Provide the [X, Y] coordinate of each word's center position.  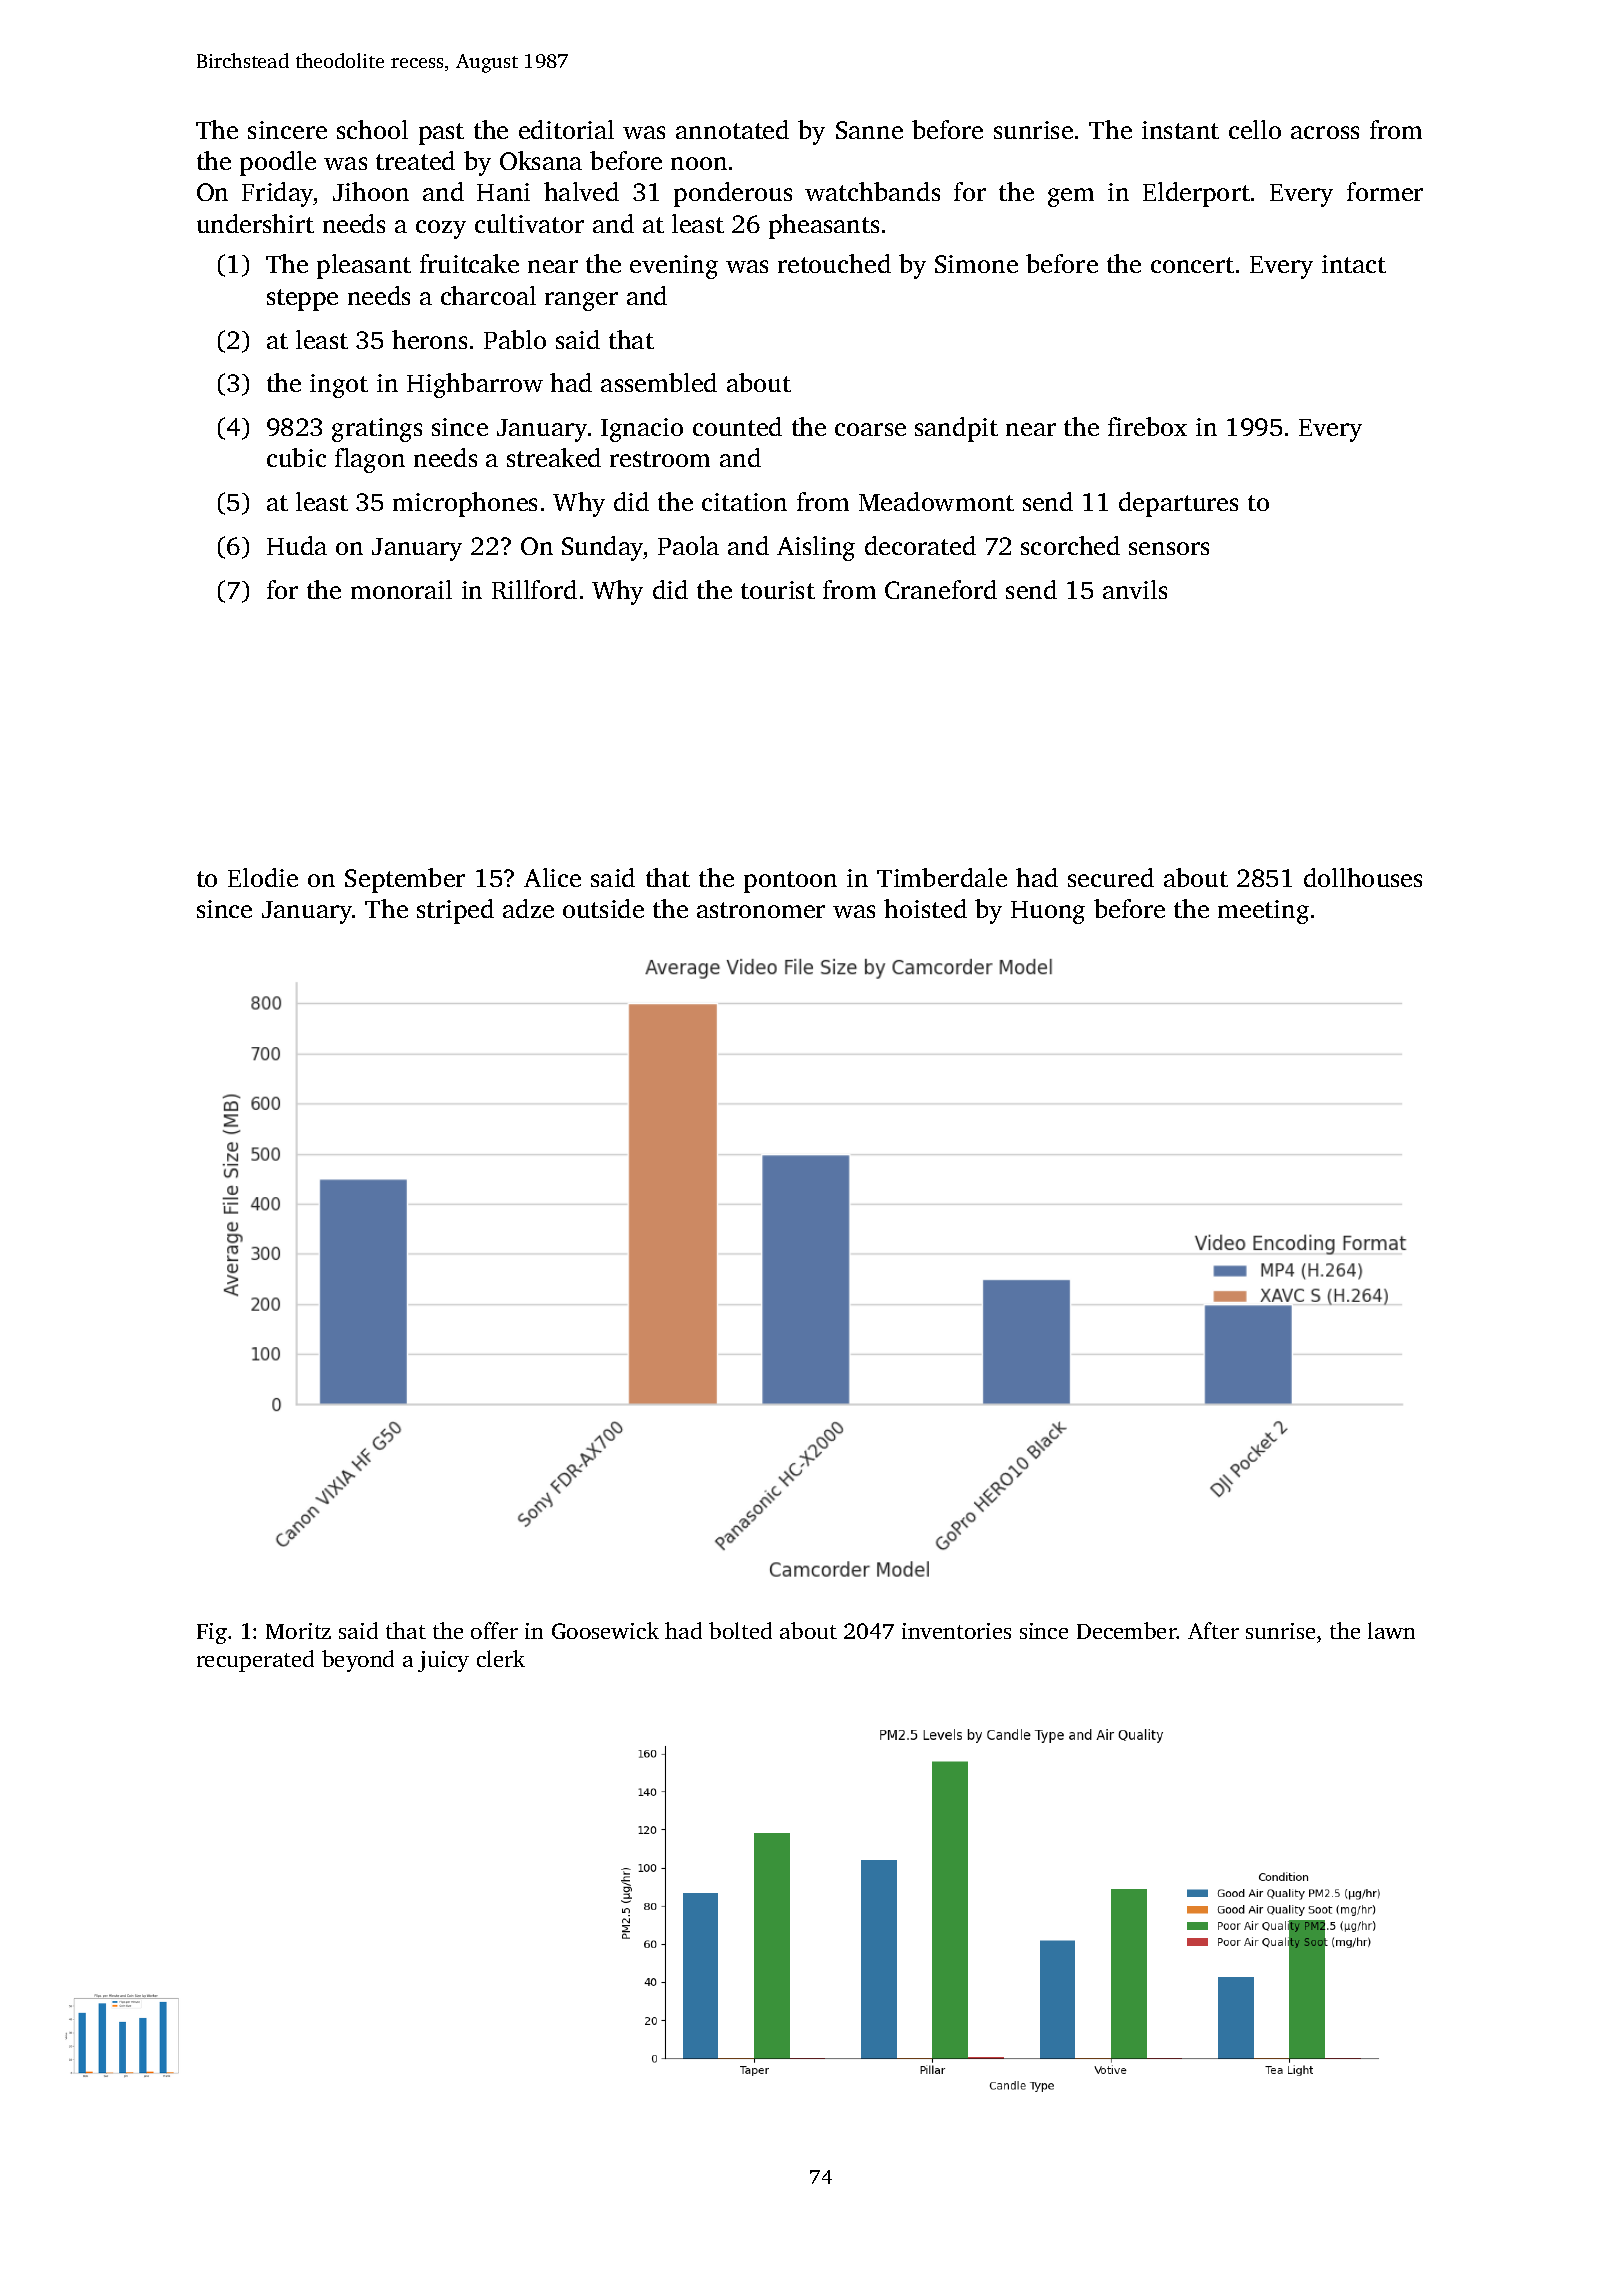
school [372, 129]
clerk [501, 1658]
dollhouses [1363, 877]
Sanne [869, 130]
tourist [778, 590]
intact [1354, 264]
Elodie [263, 877]
